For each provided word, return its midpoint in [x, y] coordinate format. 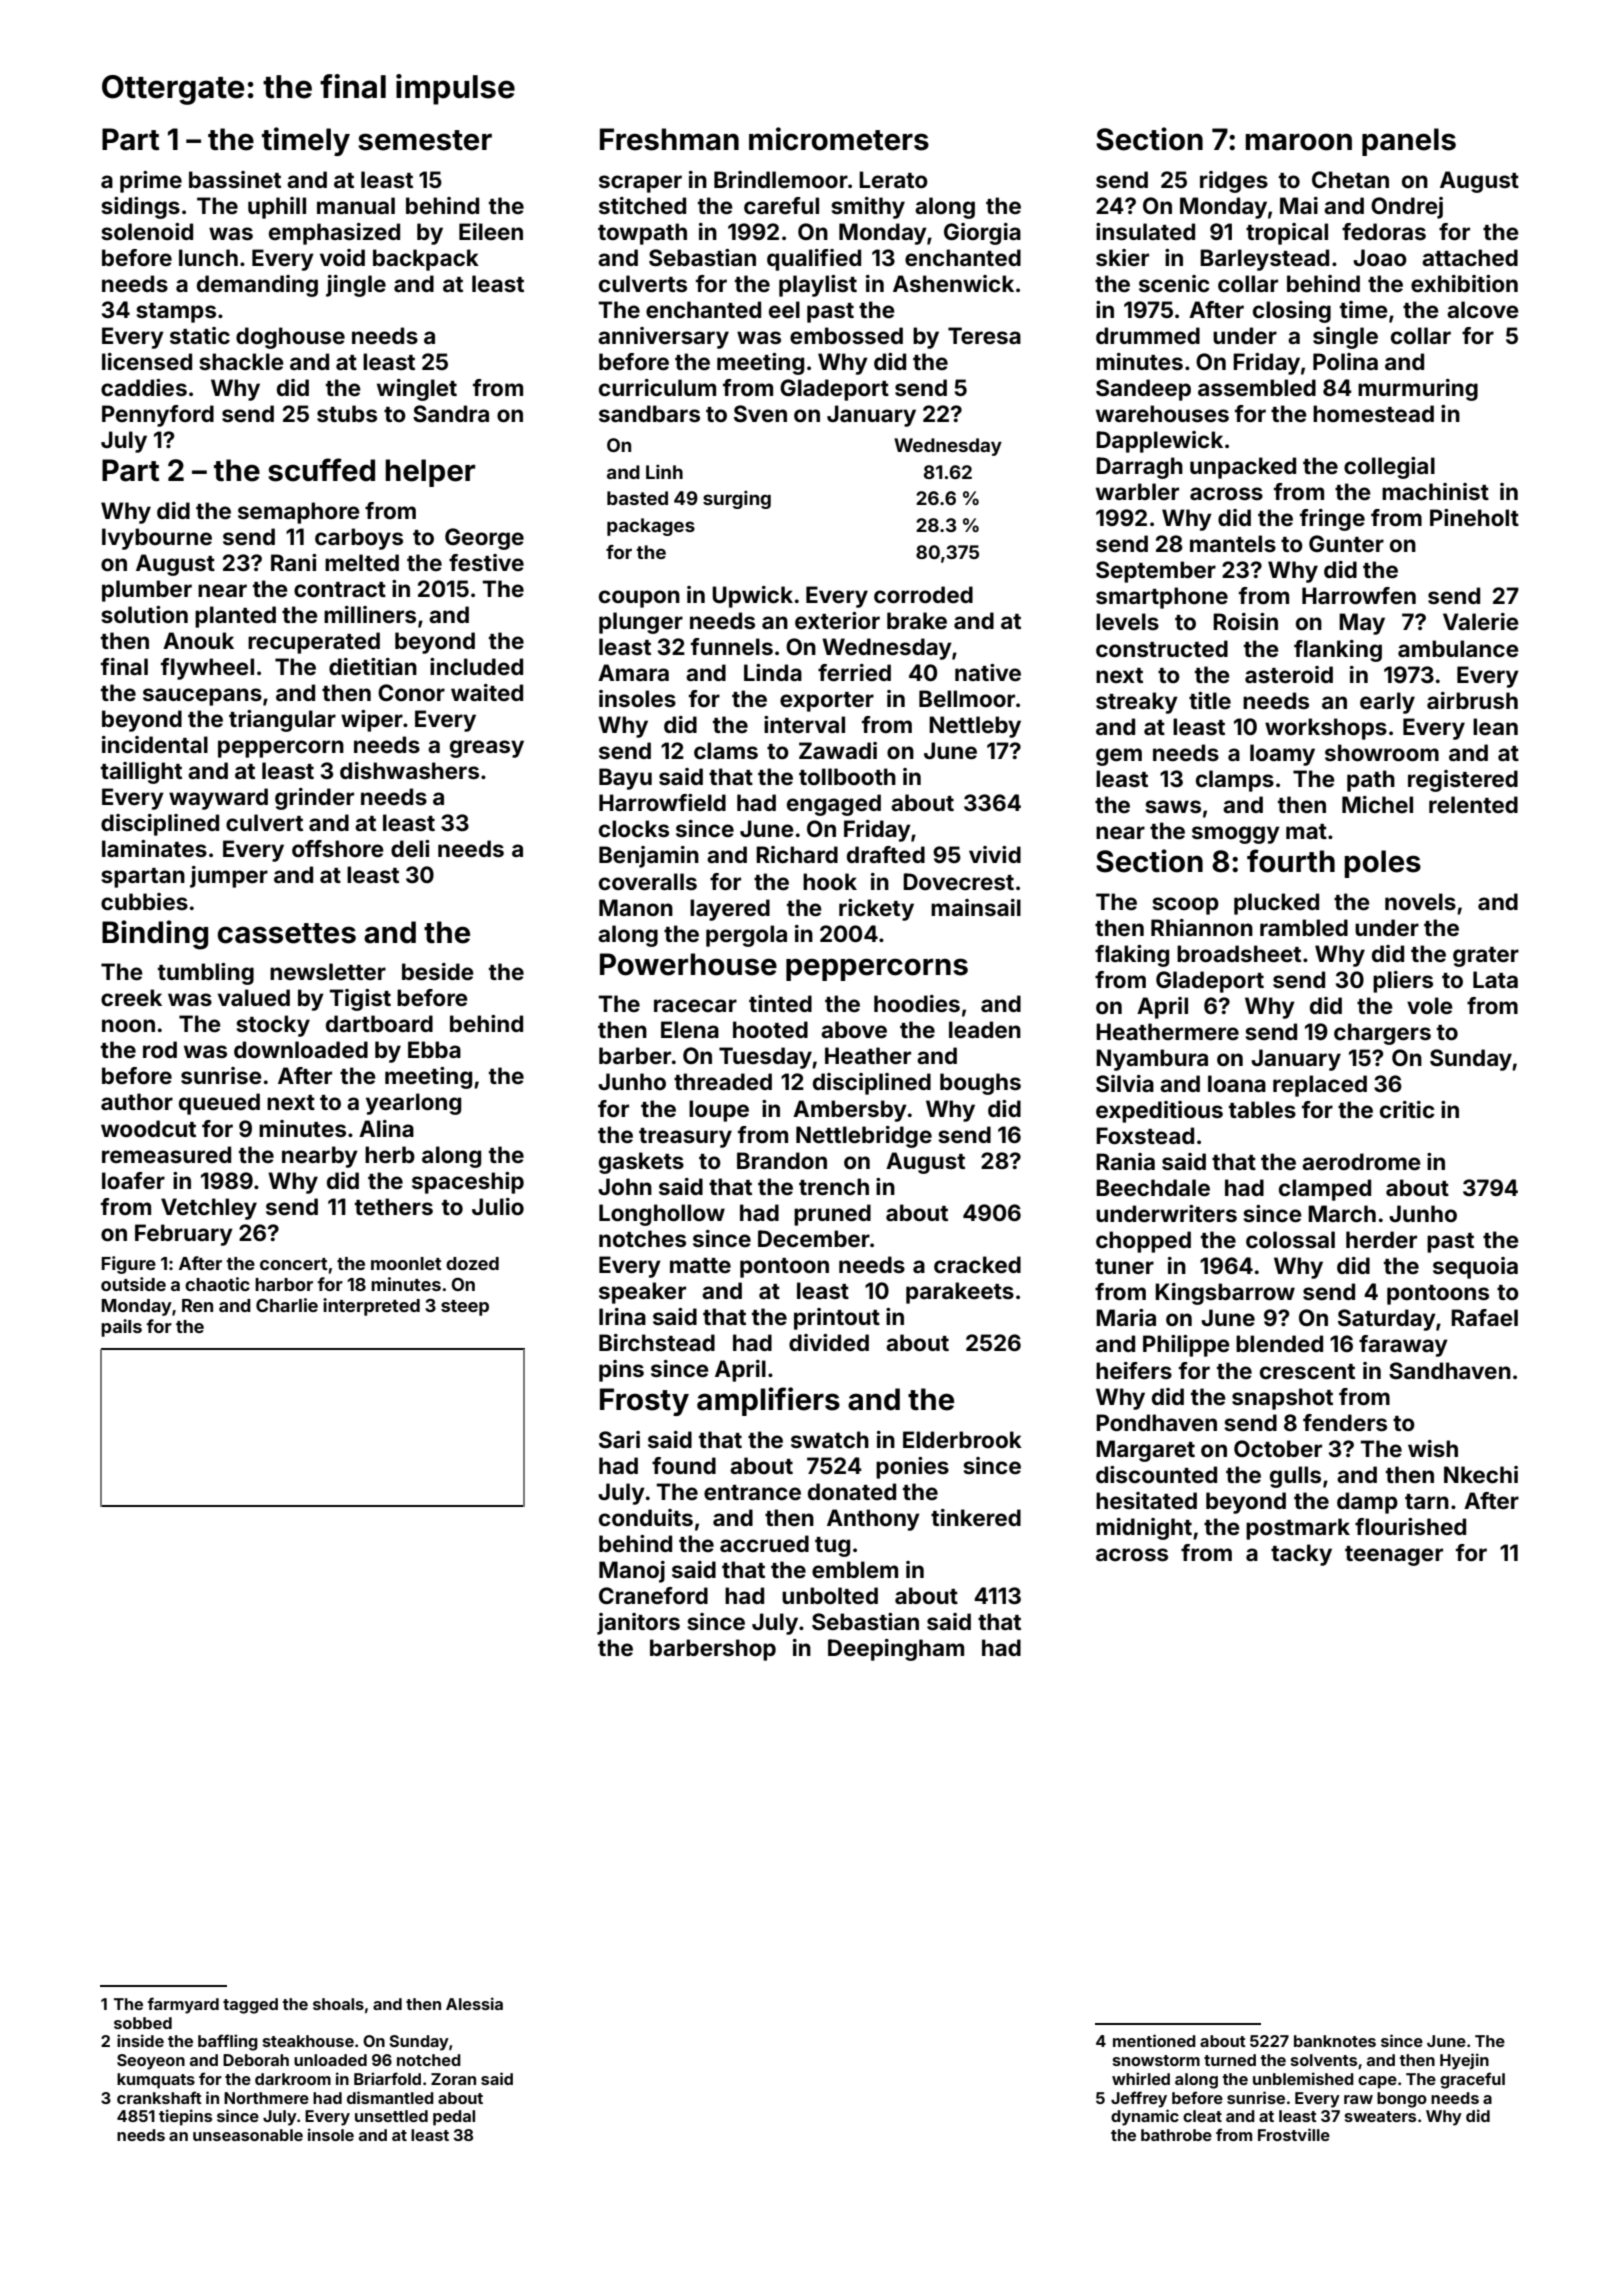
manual [356, 205]
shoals [338, 2004]
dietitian [373, 666]
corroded [923, 594]
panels [1409, 142]
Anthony [873, 1520]
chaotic [217, 1284]
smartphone [1162, 598]
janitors [638, 1624]
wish [1433, 1448]
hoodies [917, 1003]
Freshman [669, 139]
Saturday [1387, 1320]
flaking [1132, 956]
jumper [229, 877]
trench [834, 1186]
